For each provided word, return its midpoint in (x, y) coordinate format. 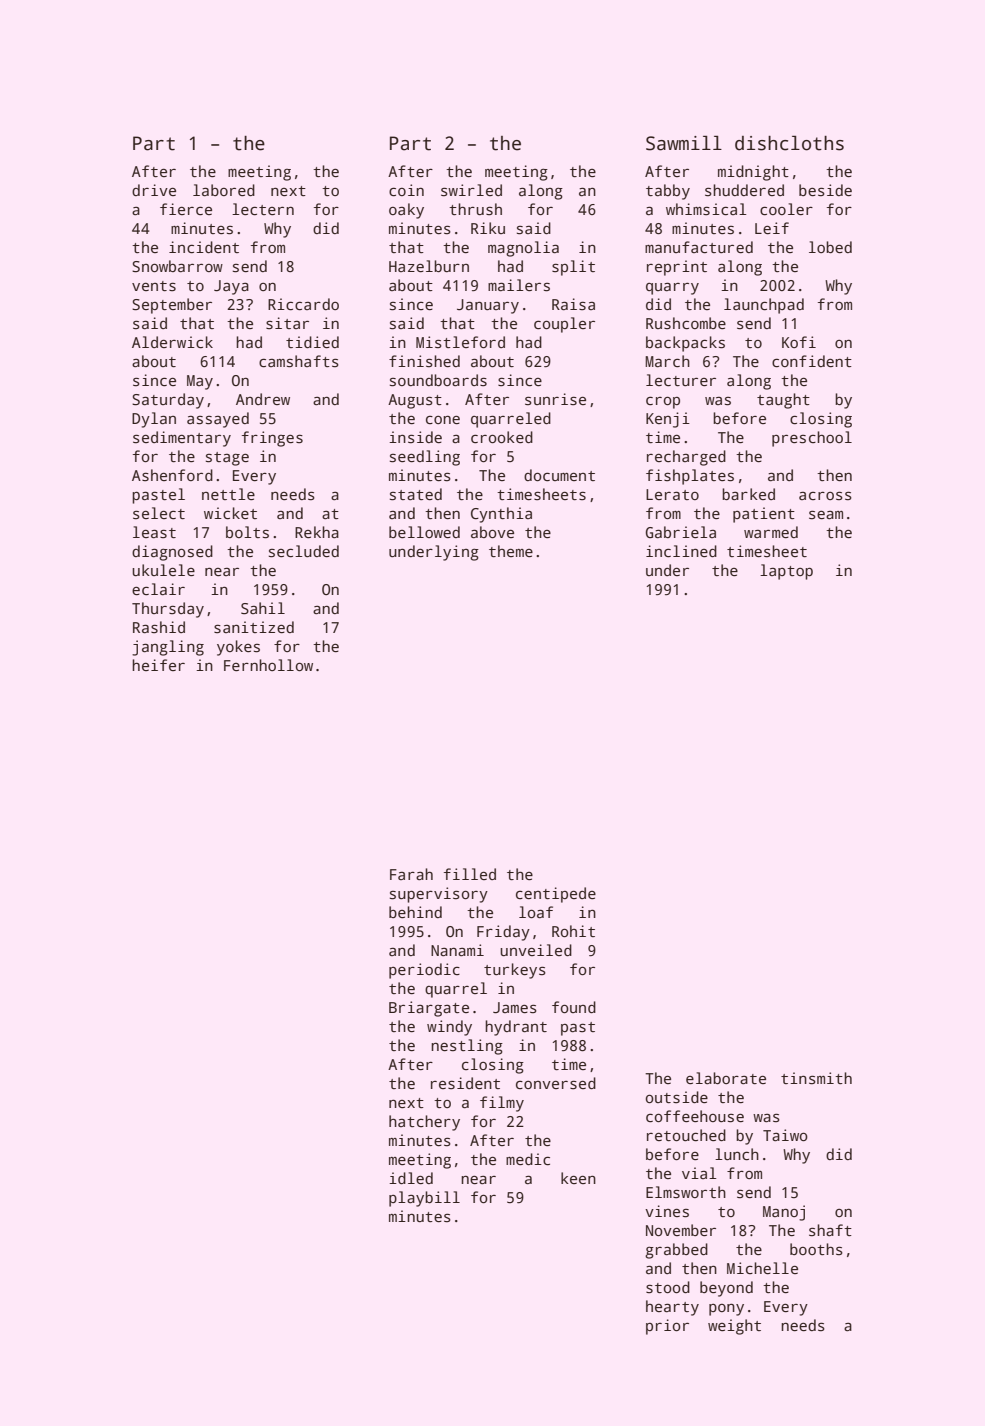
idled (411, 1178)
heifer (158, 665)
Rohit (573, 931)
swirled (471, 190)
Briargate (429, 1009)
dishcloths (789, 143)
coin (406, 190)
